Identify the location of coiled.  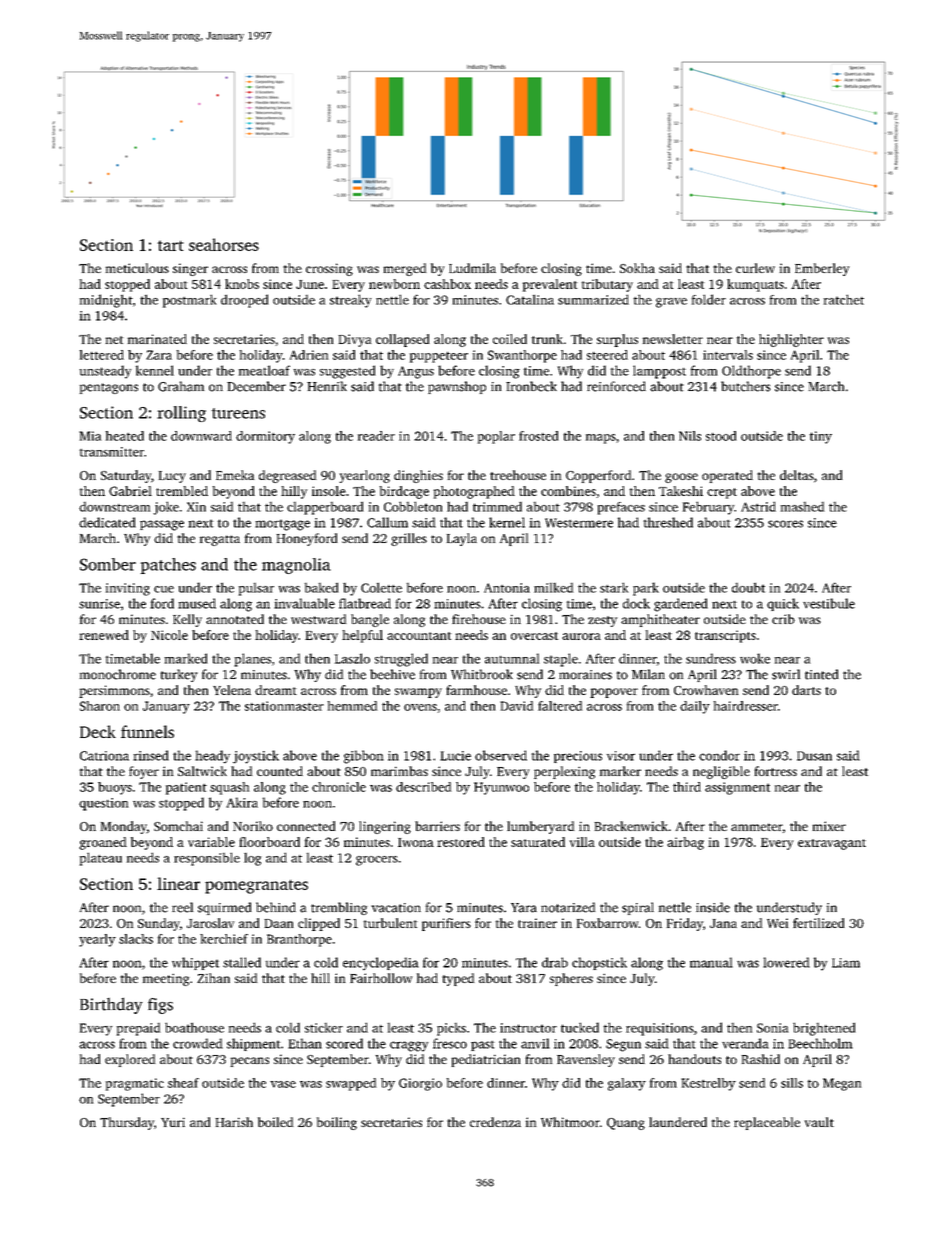
(510, 339).
